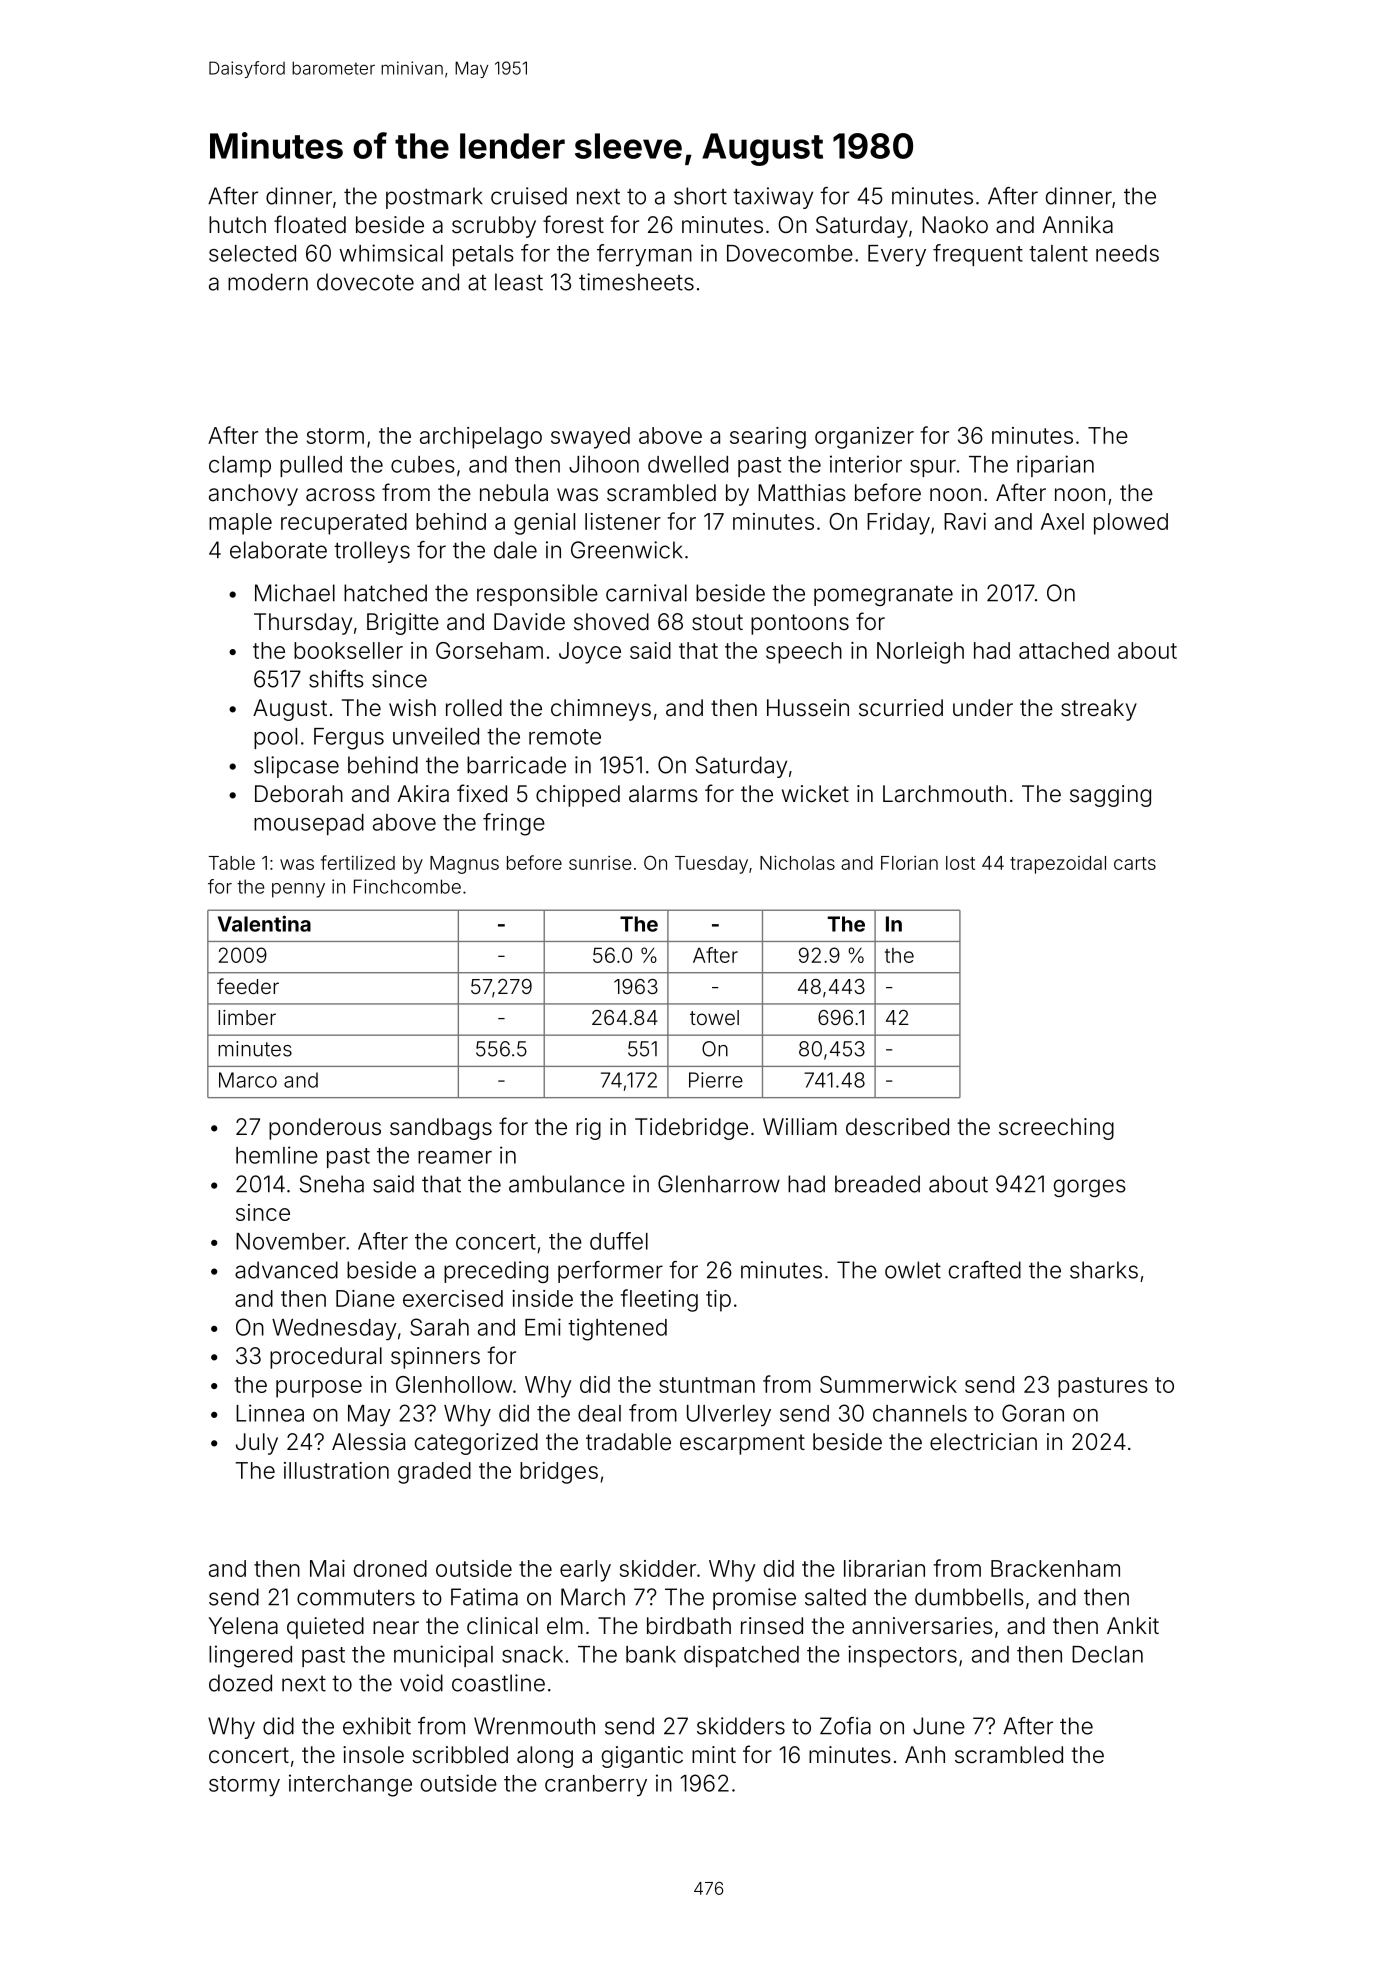 The width and height of the screenshot is (1386, 1969). What do you see at coordinates (350, 1785) in the screenshot?
I see `interchange` at bounding box center [350, 1785].
